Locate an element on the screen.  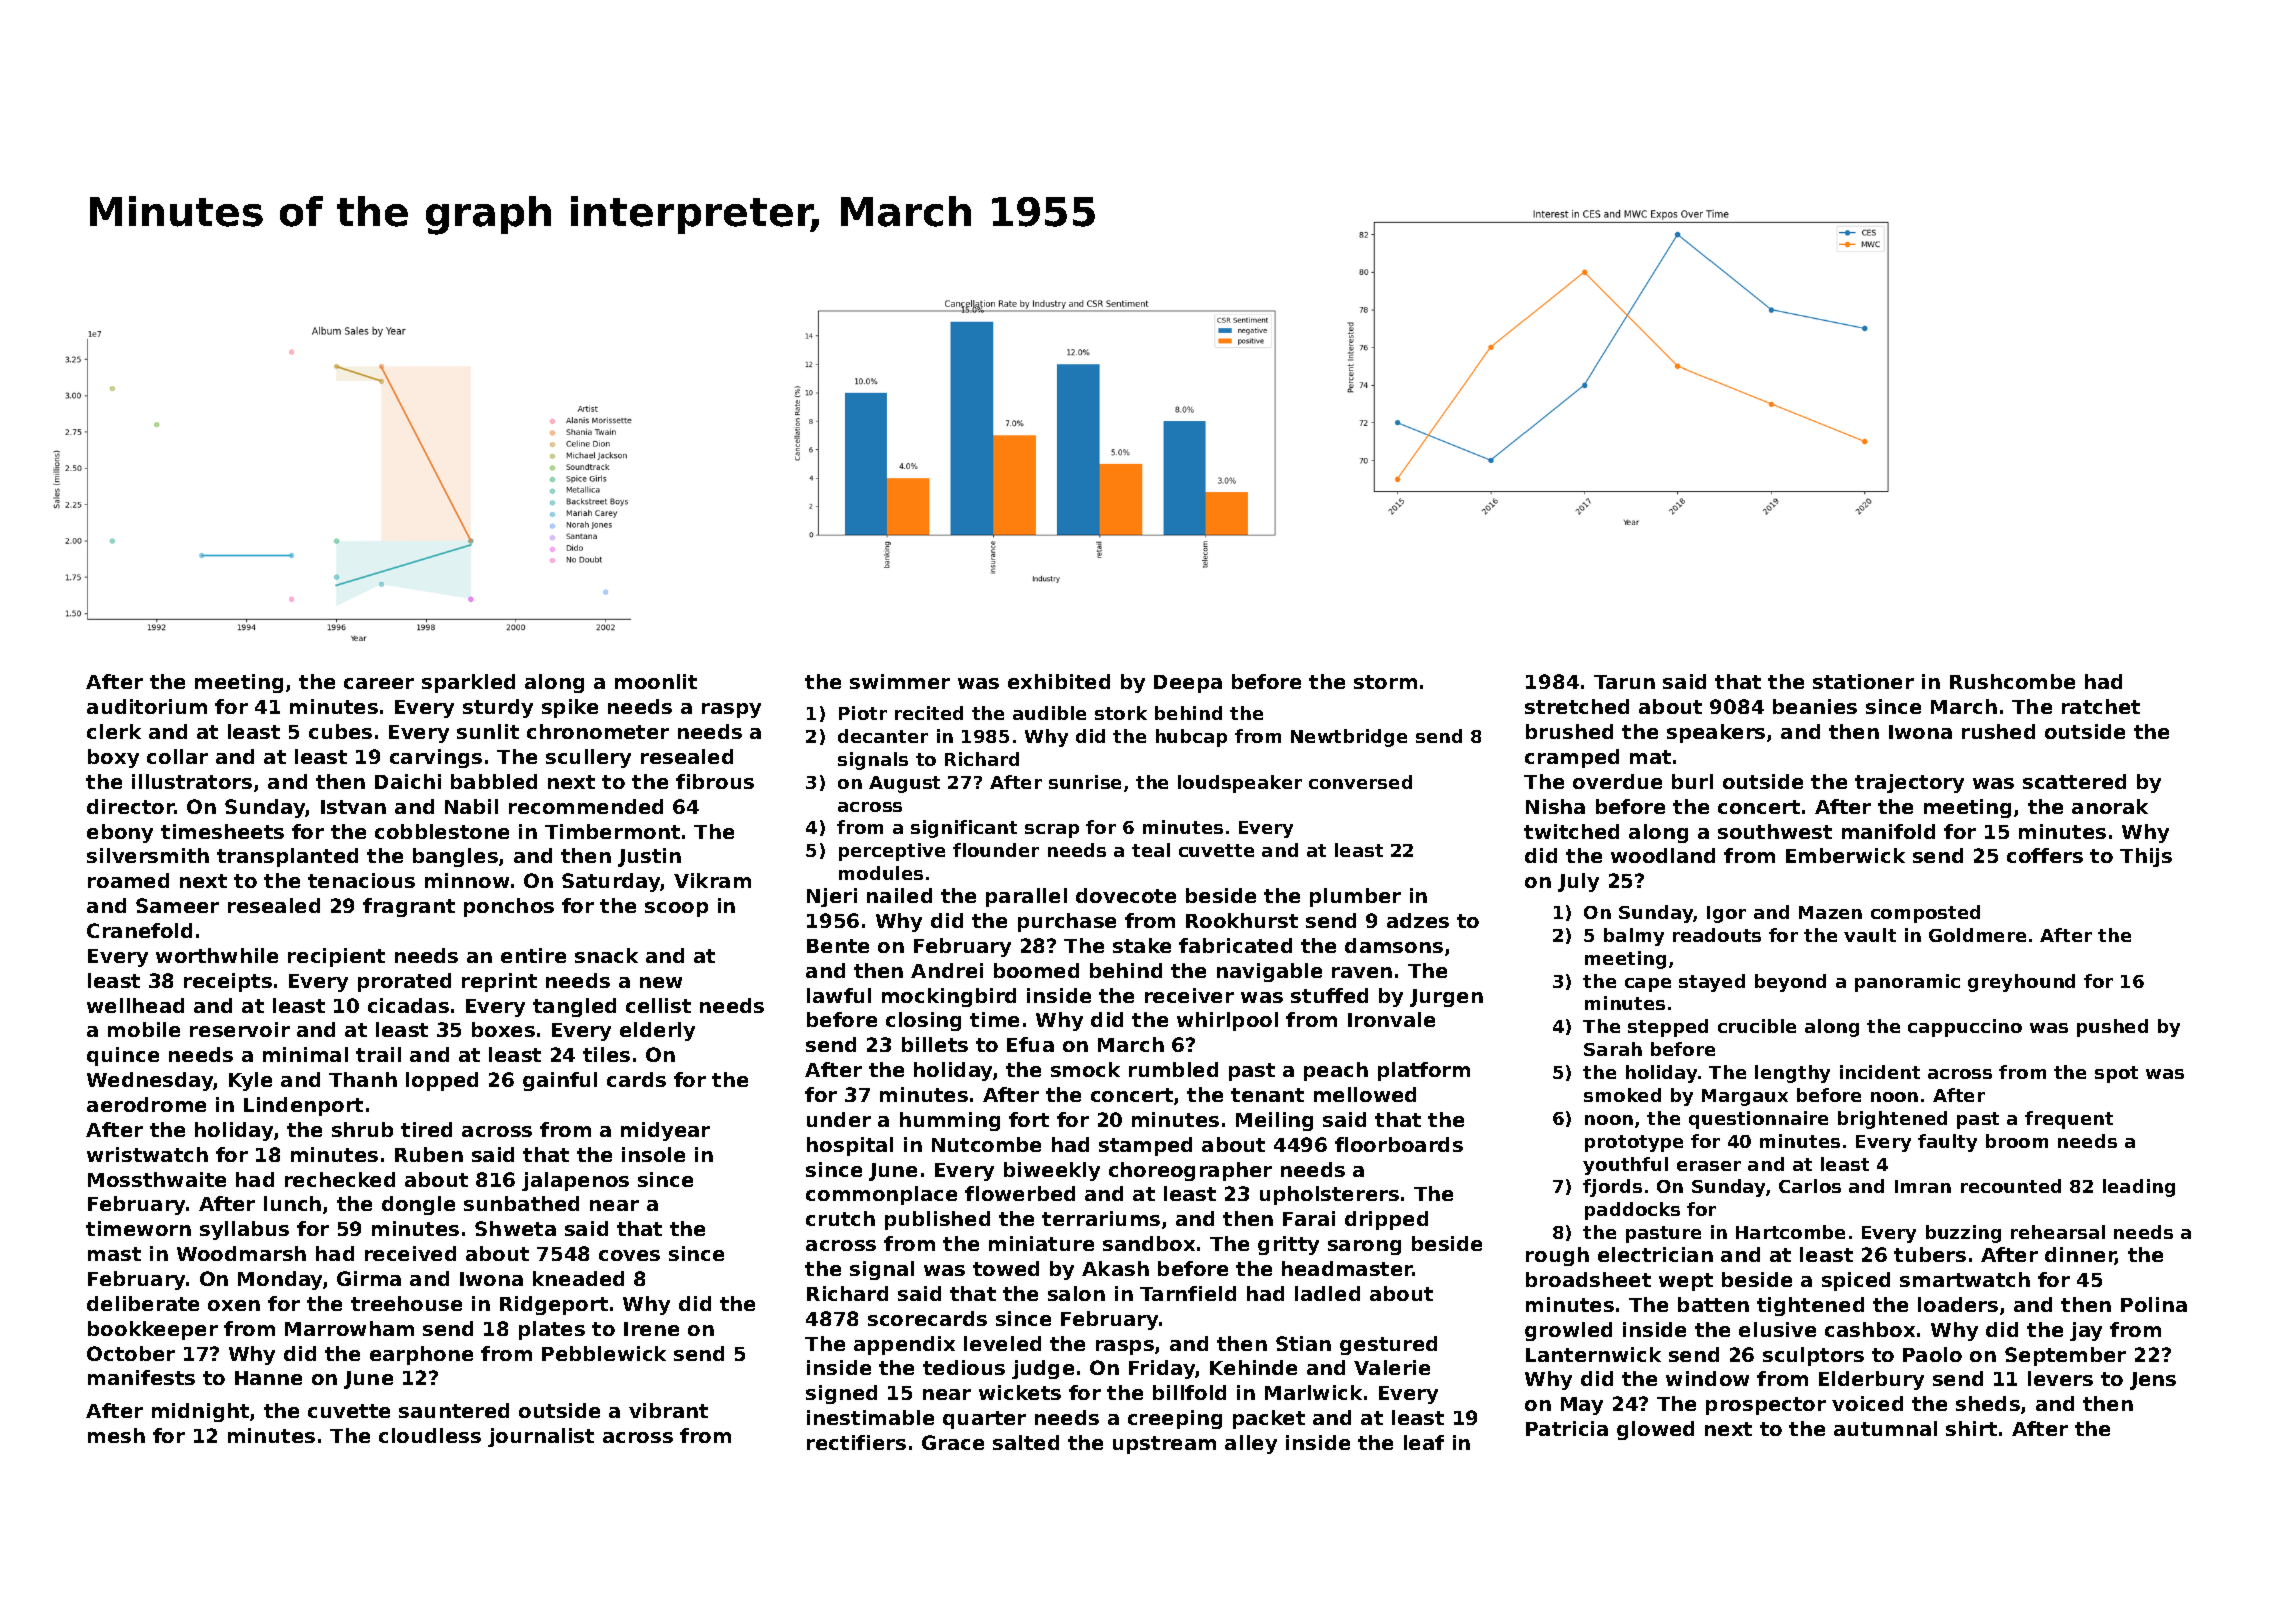
lawful is located at coordinates (839, 995).
